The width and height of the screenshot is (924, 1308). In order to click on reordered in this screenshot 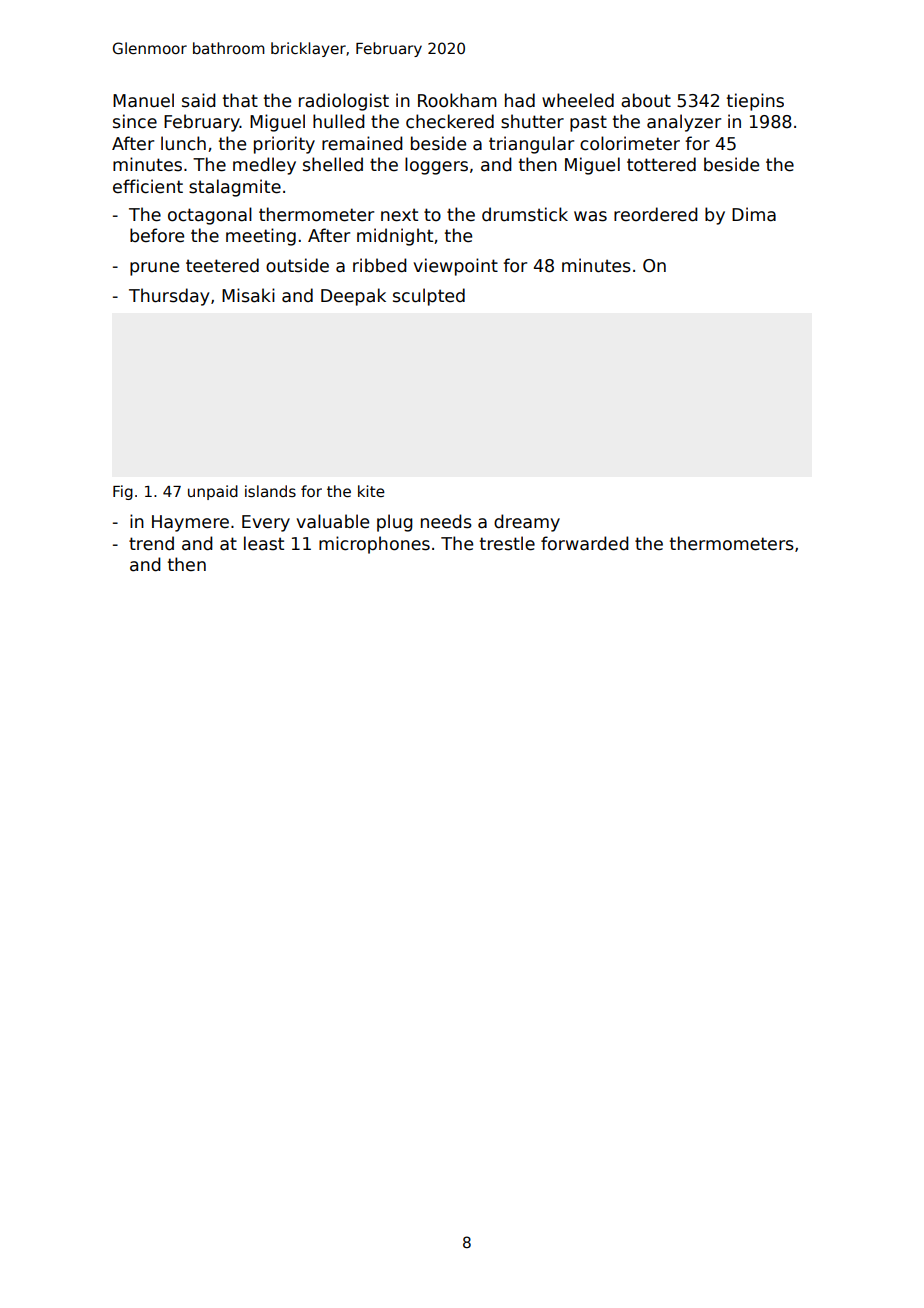, I will do `click(656, 214)`.
